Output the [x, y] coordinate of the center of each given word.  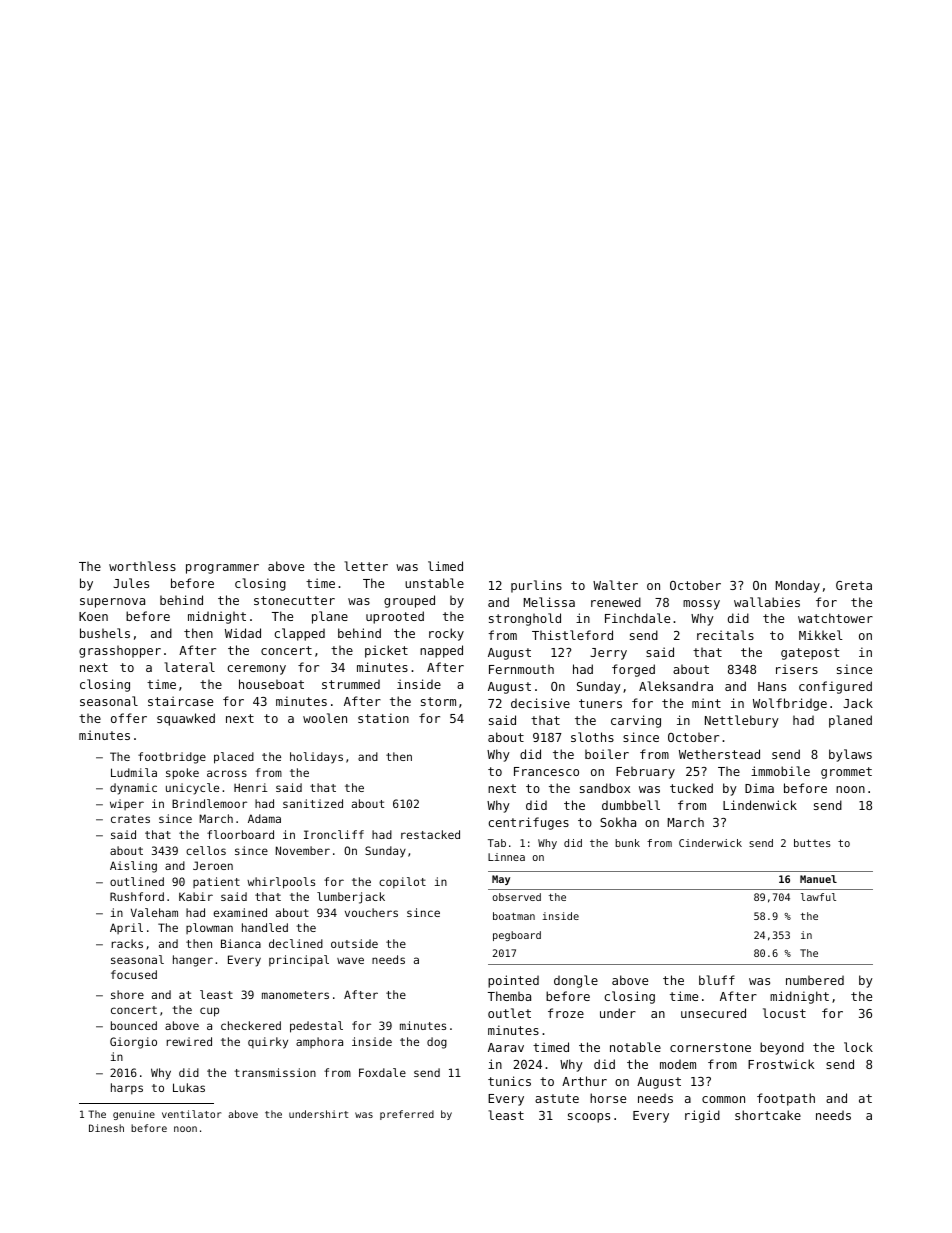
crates [130, 819]
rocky [446, 634]
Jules [131, 583]
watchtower [835, 618]
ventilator [191, 1114]
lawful [818, 897]
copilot [402, 883]
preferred [407, 1115]
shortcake [768, 1115]
